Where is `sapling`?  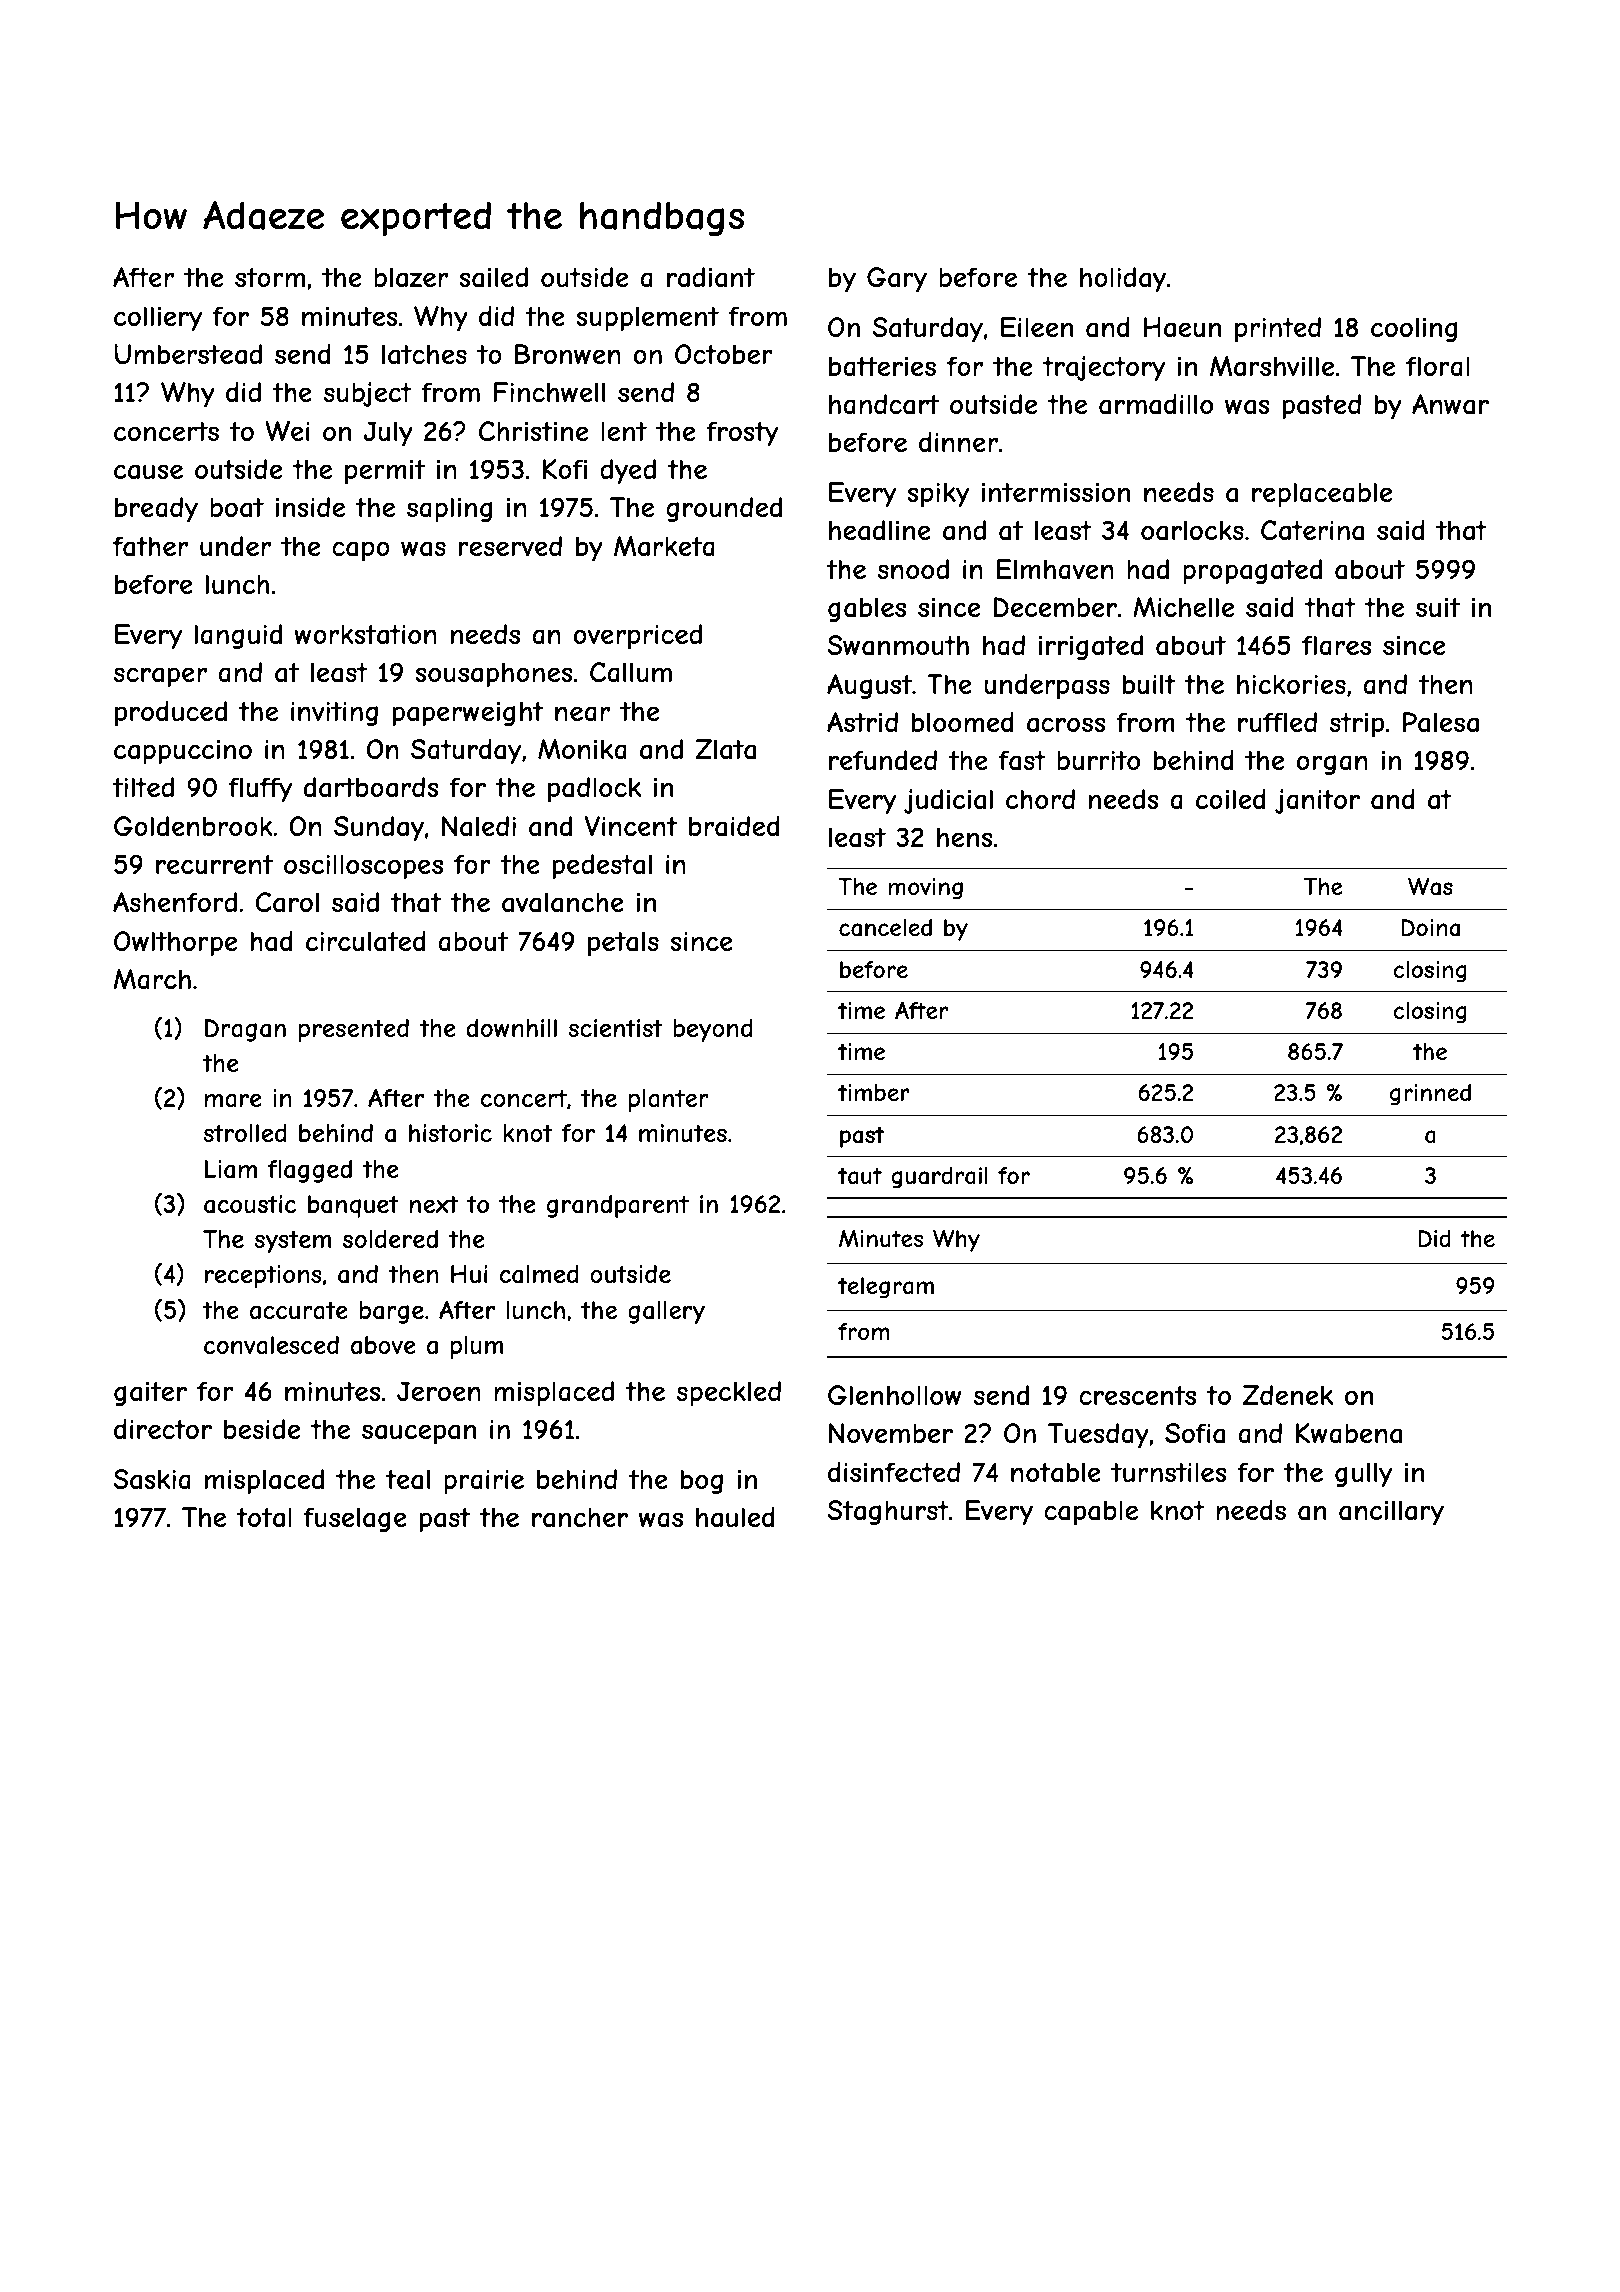
sapling is located at coordinates (449, 509).
